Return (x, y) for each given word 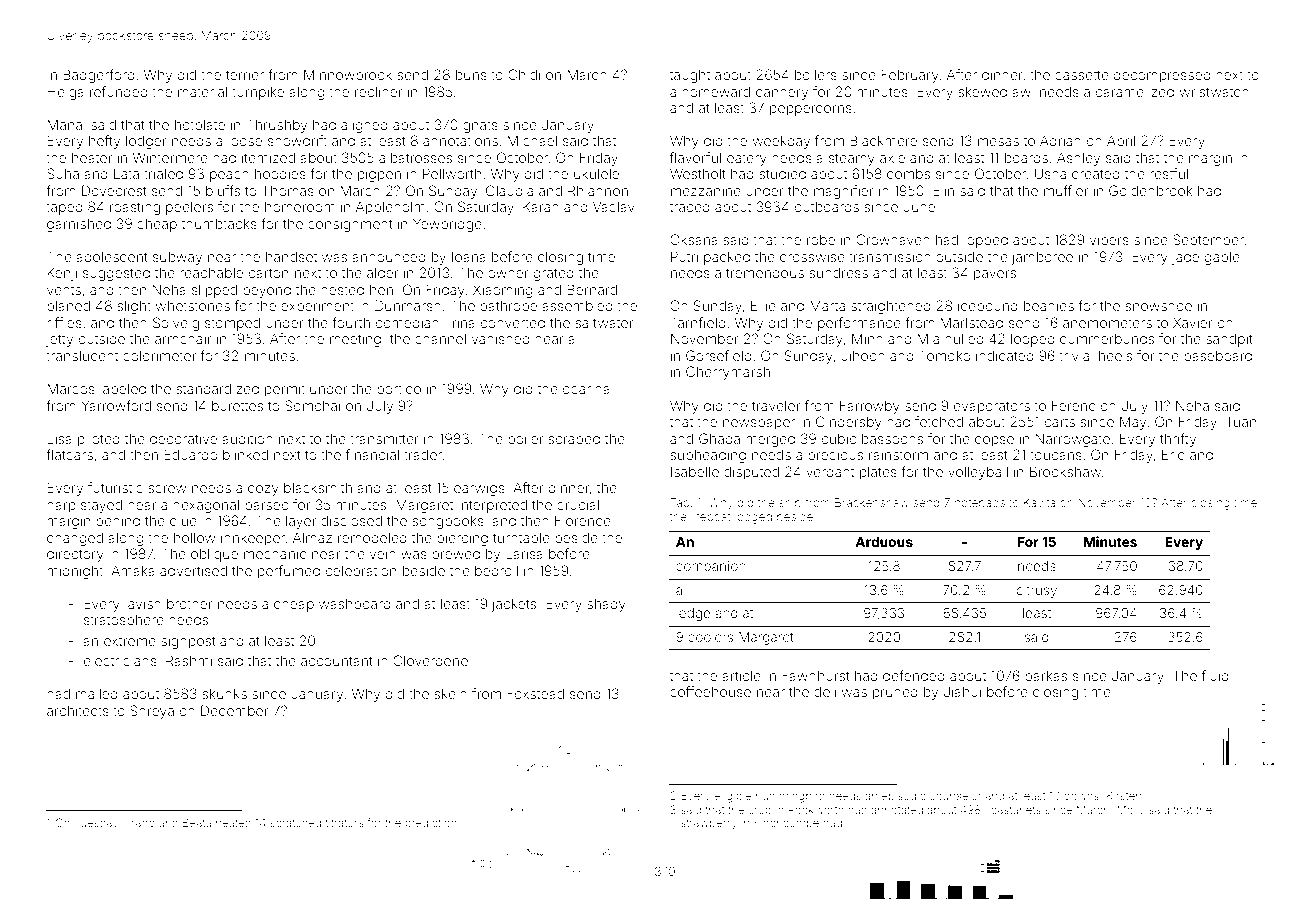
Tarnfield (698, 322)
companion (711, 567)
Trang (140, 824)
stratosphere (124, 621)
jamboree (1042, 258)
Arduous (884, 542)
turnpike (258, 93)
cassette (1082, 75)
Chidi (524, 74)
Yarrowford (116, 405)
